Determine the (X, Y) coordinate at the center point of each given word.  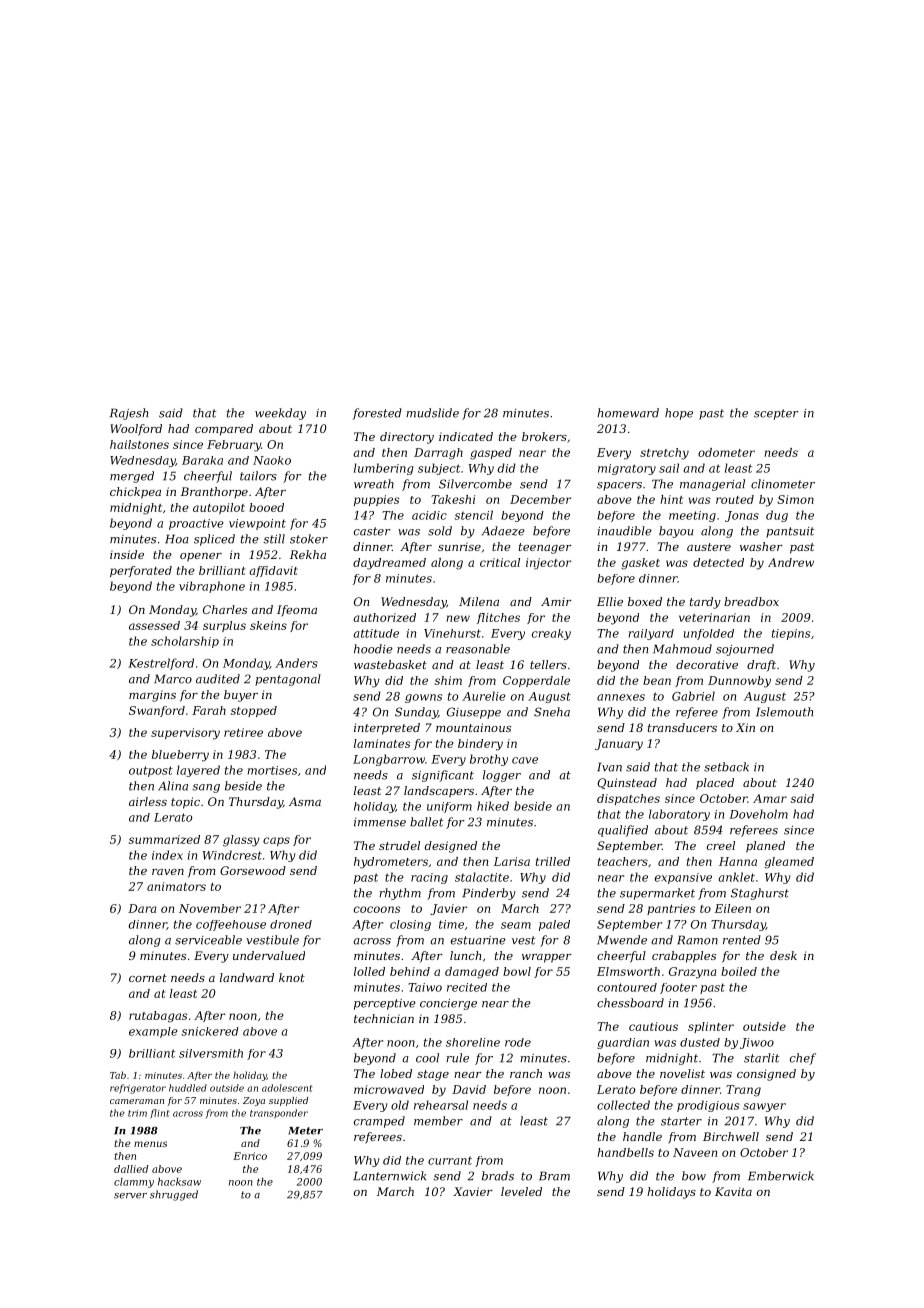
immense (380, 822)
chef (803, 1059)
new (458, 618)
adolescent (287, 1088)
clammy (134, 1183)
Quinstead (627, 783)
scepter (776, 414)
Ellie (610, 601)
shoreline (473, 1042)
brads (498, 1176)
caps (276, 841)
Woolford (136, 430)
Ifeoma (297, 611)
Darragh (438, 454)
